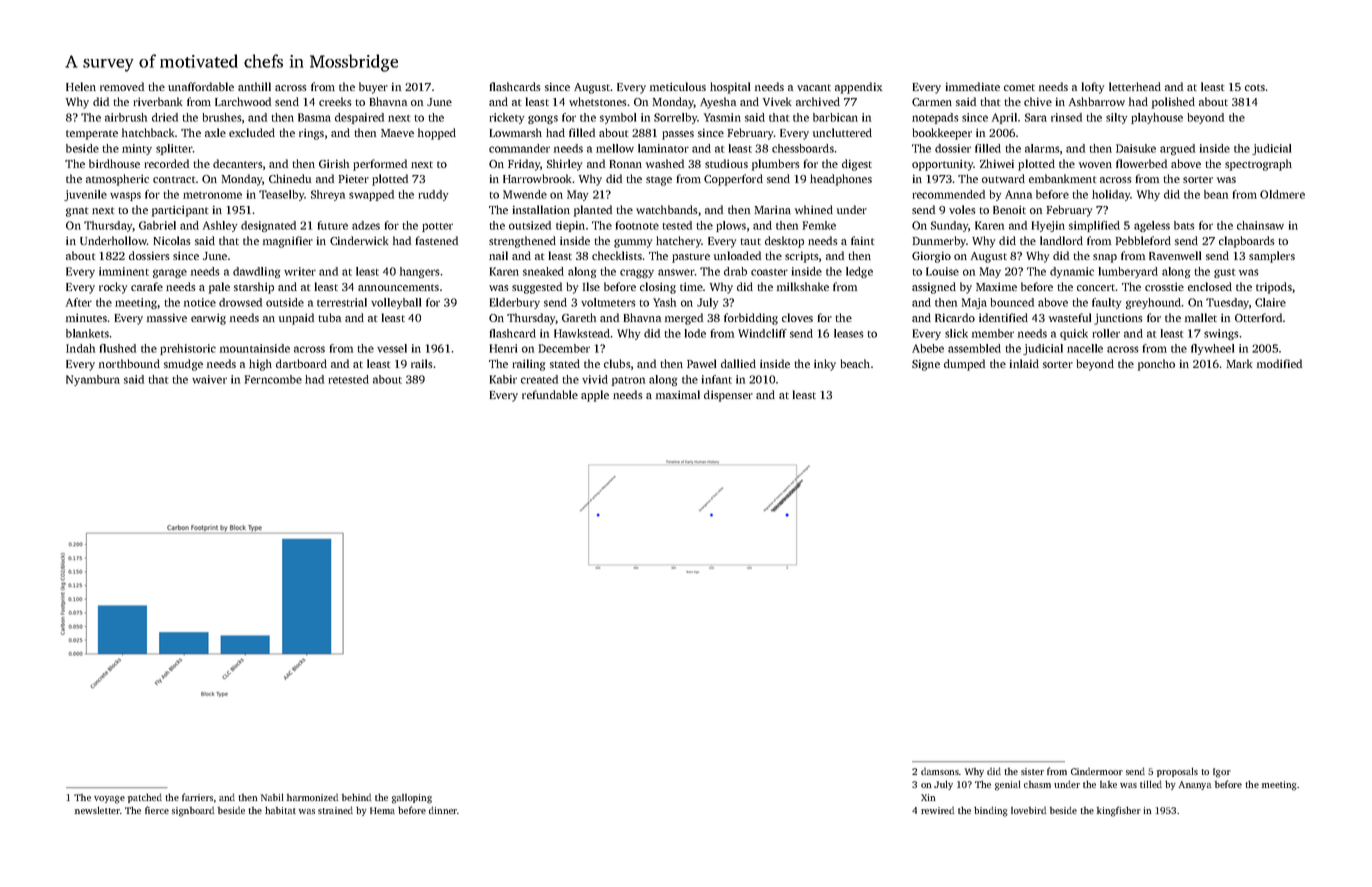 This screenshot has height=887, width=1372. Describe the element at coordinates (97, 810) in the screenshot. I see `newsletter` at that location.
